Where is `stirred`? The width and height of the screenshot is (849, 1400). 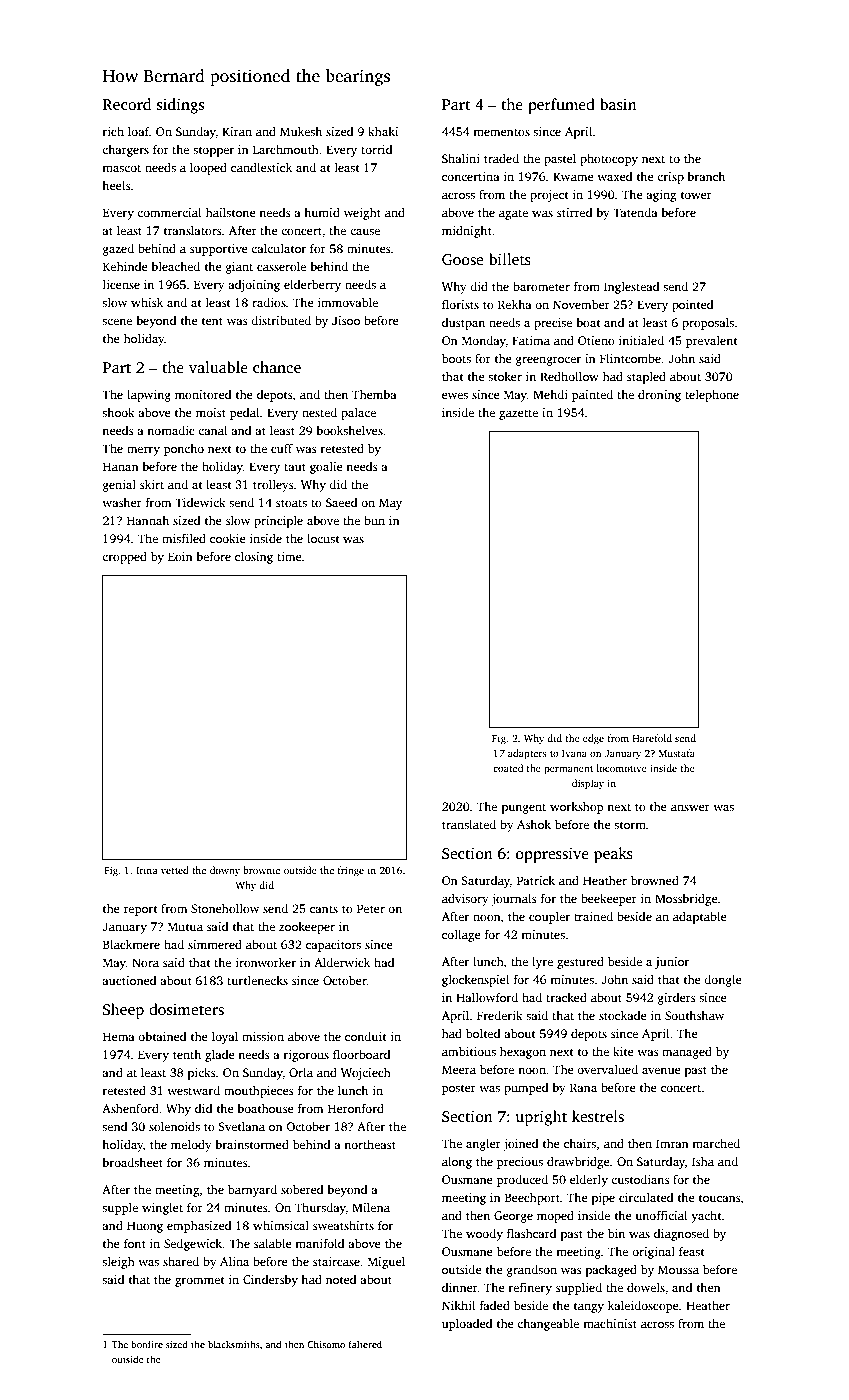
stirred is located at coordinates (575, 212).
